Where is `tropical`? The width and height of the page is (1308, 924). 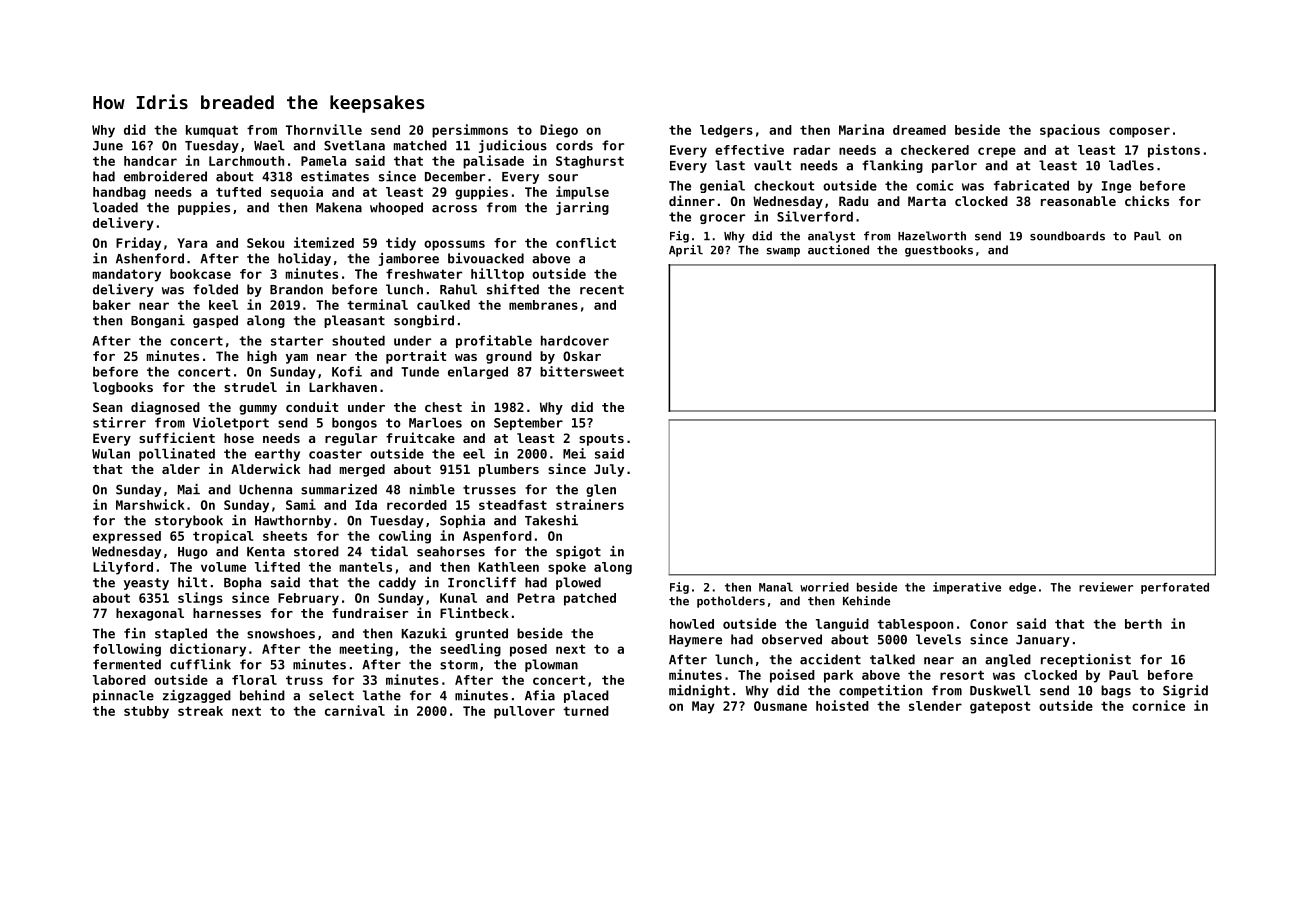
tropical is located at coordinates (223, 537).
